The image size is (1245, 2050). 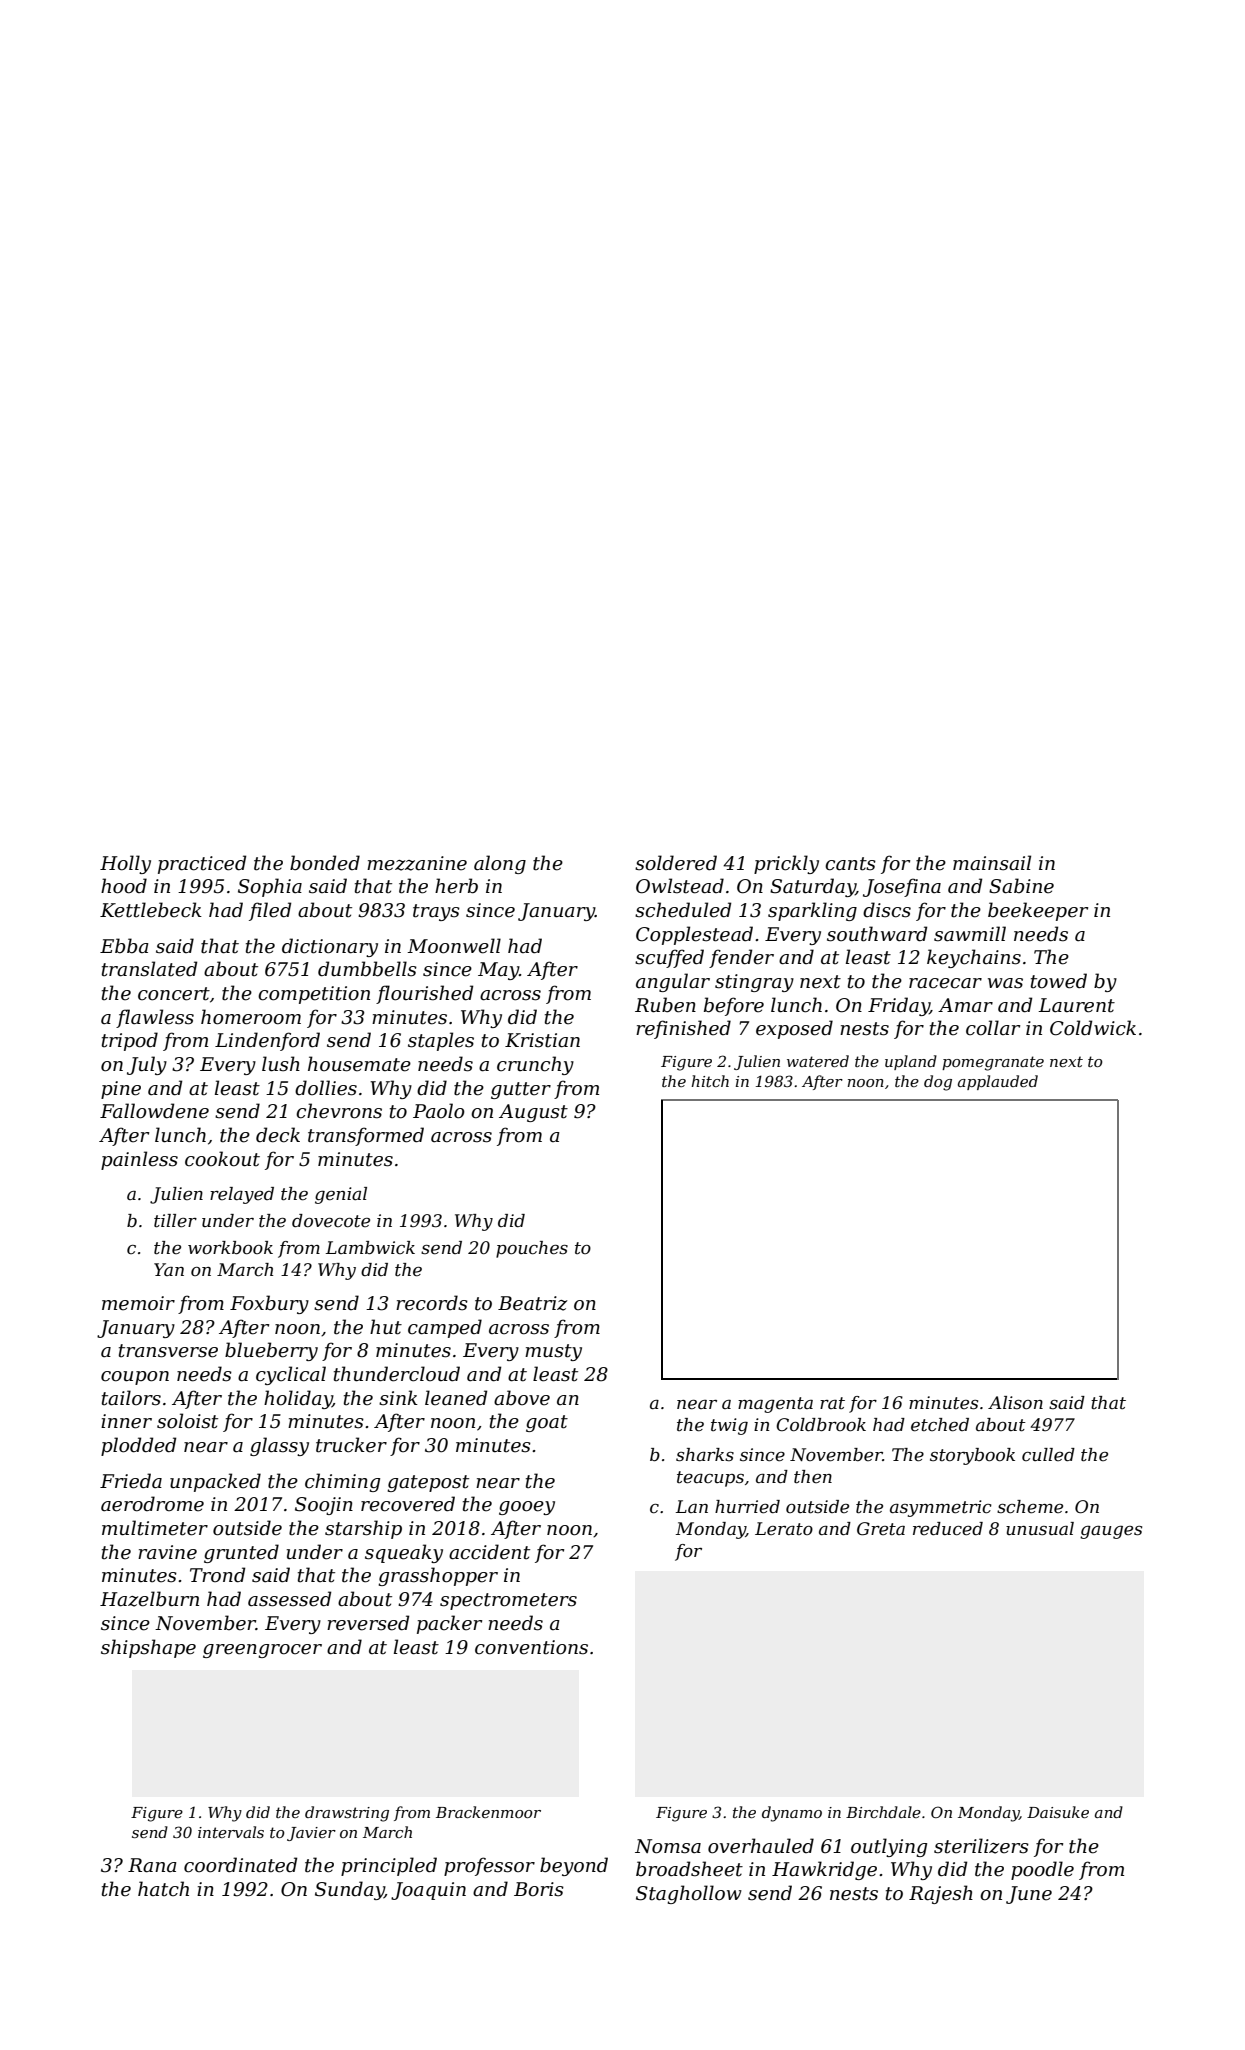 What do you see at coordinates (533, 1113) in the screenshot?
I see `August` at bounding box center [533, 1113].
